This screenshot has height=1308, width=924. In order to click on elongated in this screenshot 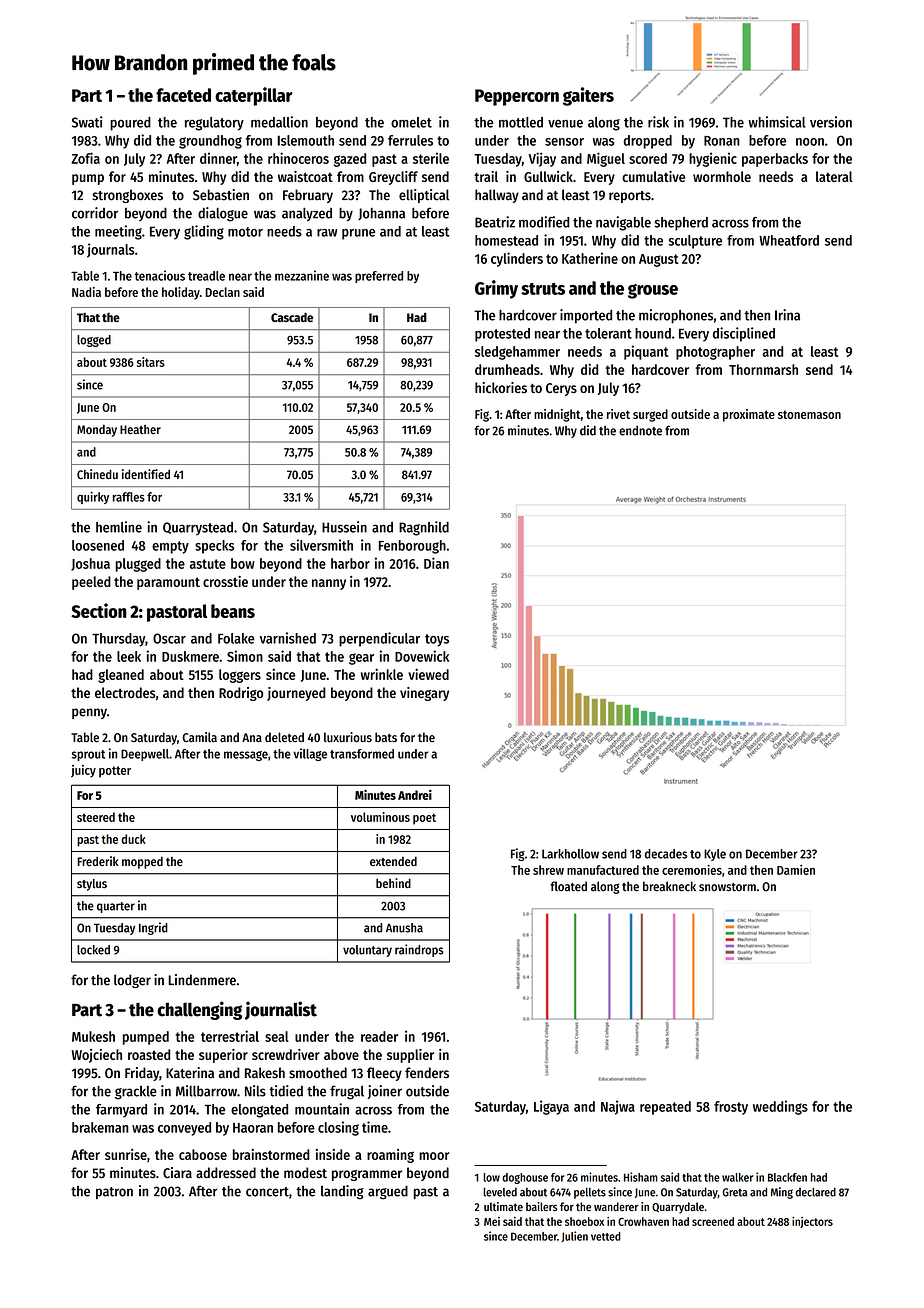, I will do `click(259, 1111)`.
